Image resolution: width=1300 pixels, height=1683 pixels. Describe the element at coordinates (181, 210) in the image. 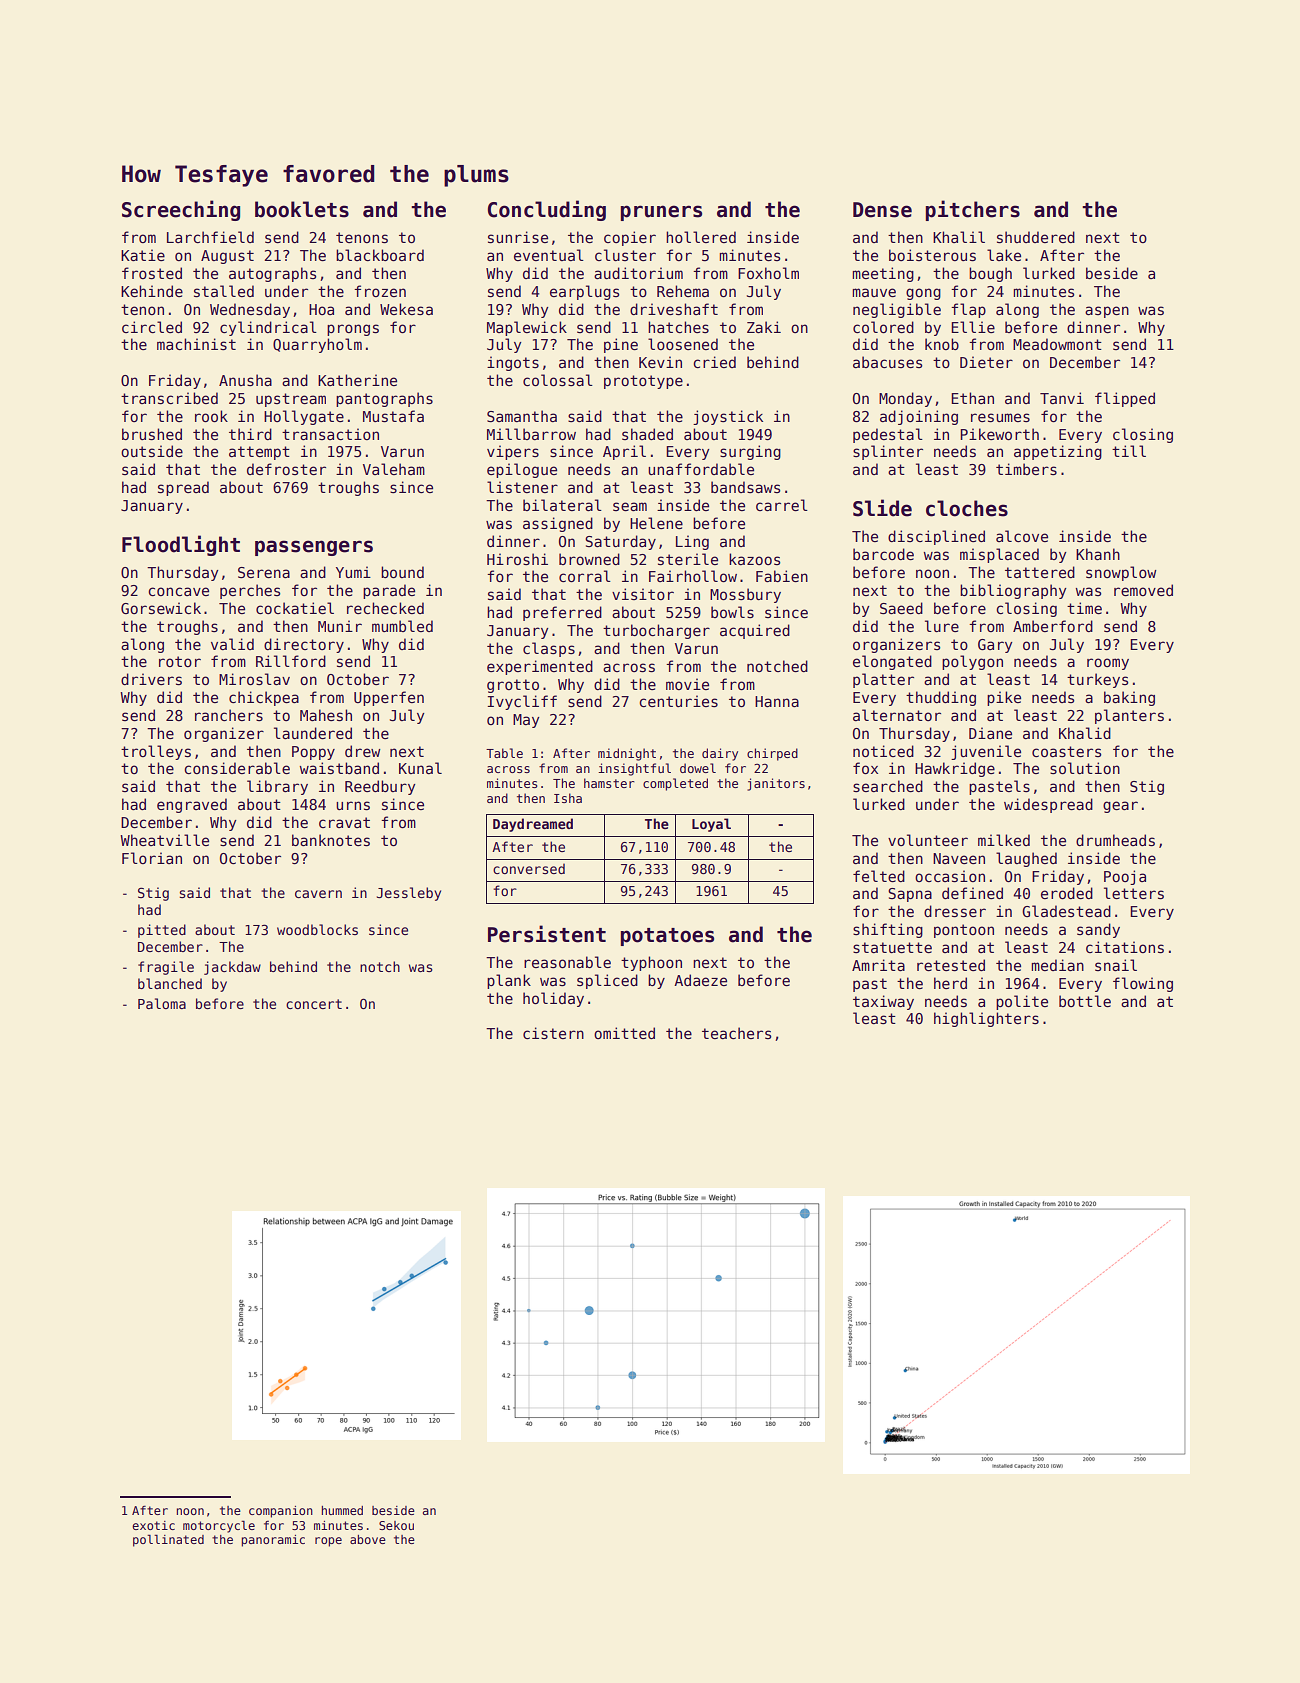

I see `Screeching` at that location.
